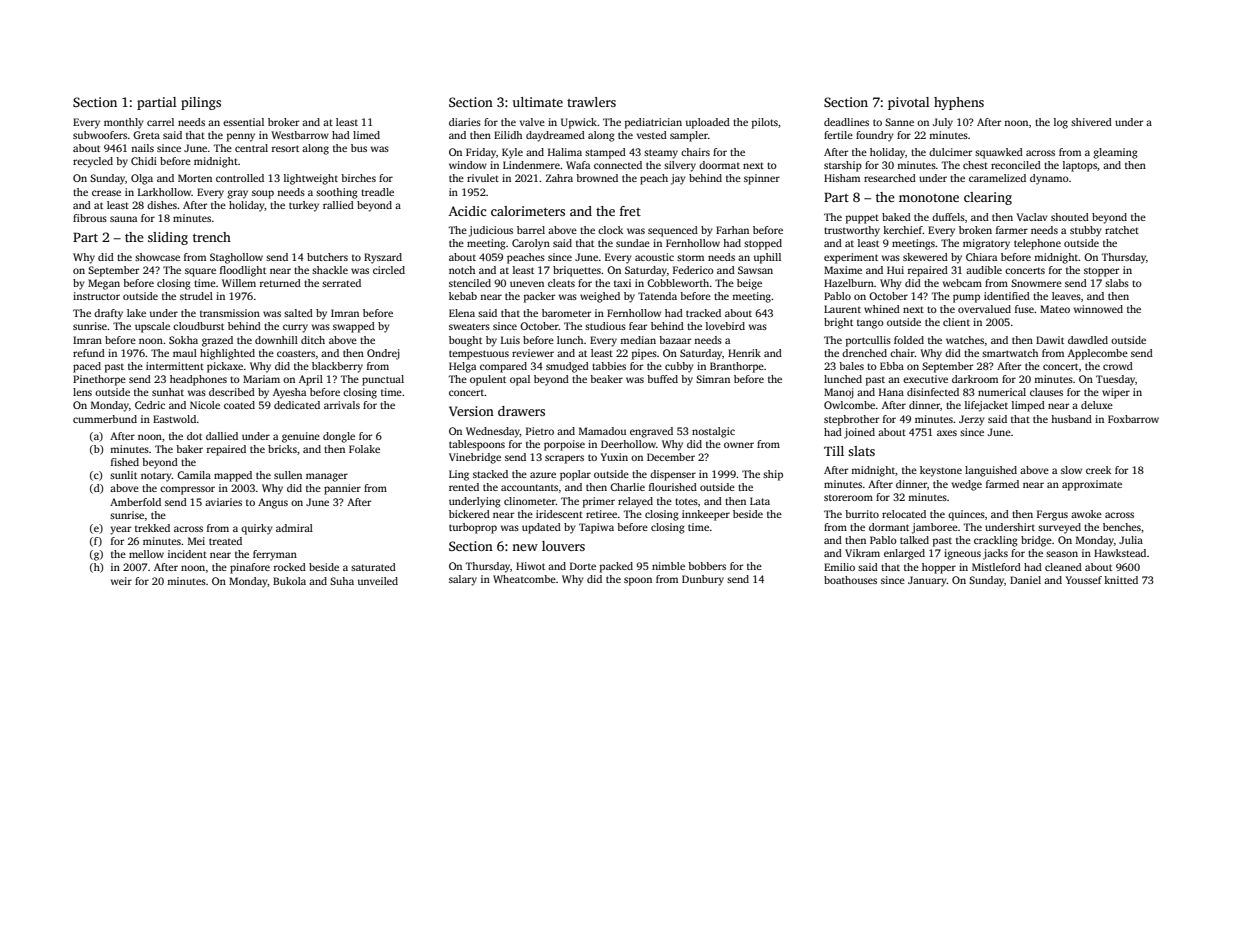 The image size is (1233, 952). Describe the element at coordinates (124, 123) in the screenshot. I see `monthly` at that location.
